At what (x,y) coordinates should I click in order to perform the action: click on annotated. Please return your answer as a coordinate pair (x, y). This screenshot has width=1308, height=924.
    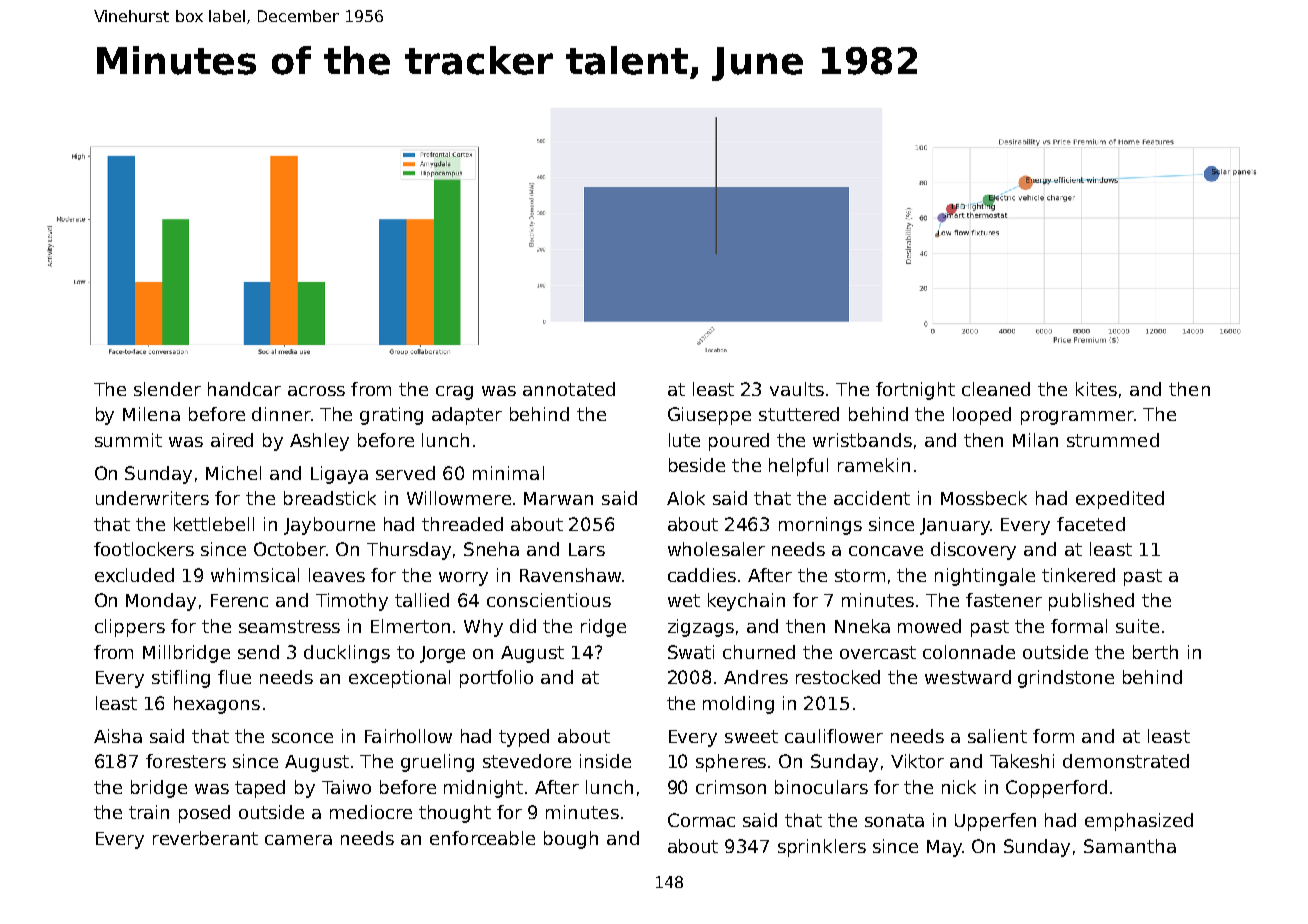
    Looking at the image, I should click on (569, 389).
